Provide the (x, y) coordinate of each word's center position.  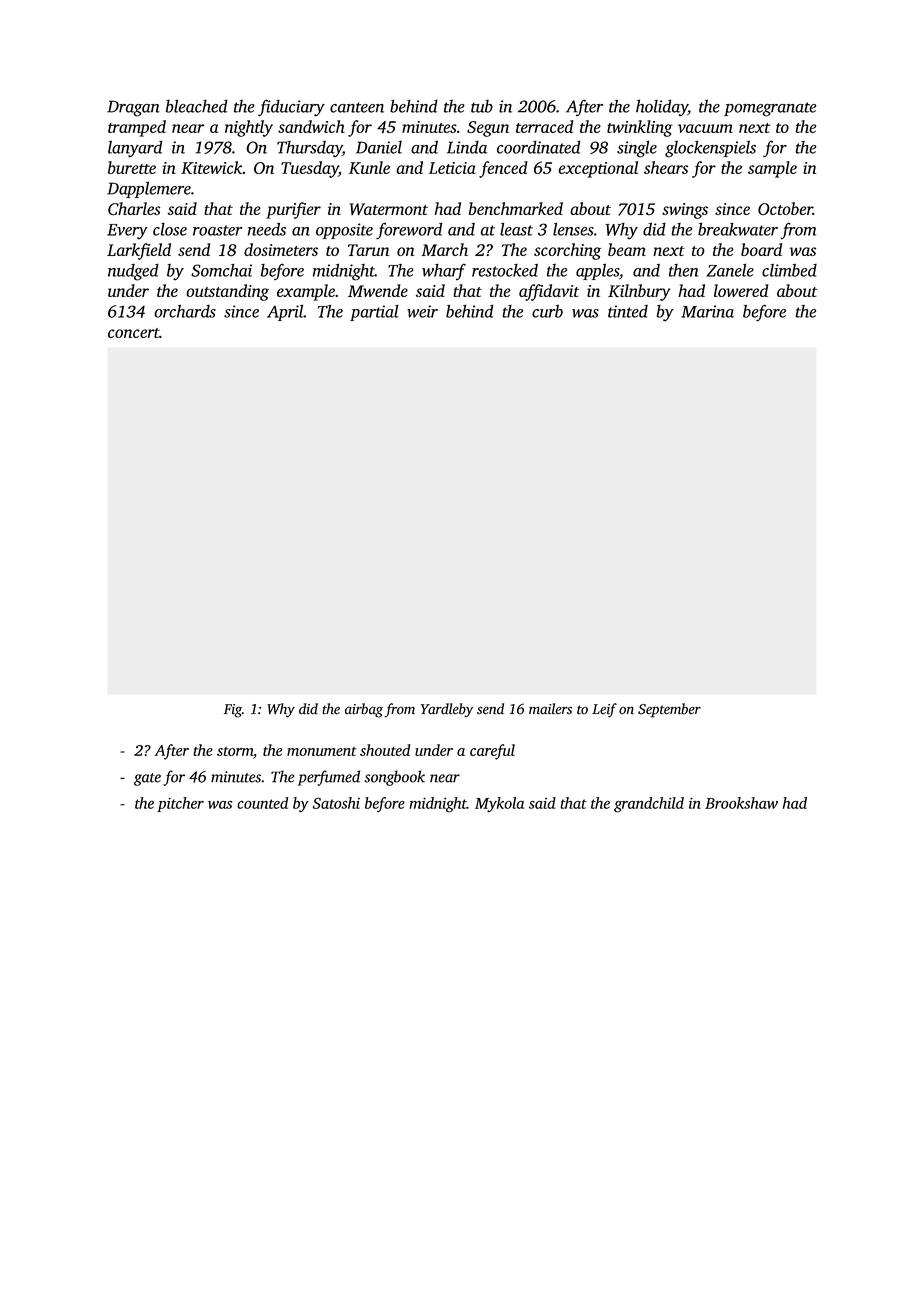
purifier (293, 210)
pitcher (180, 804)
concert (133, 333)
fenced (503, 169)
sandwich (311, 126)
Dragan (133, 108)
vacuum (705, 128)
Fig (233, 711)
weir (422, 311)
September (669, 710)
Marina (707, 311)
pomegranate (770, 109)
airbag (364, 710)
